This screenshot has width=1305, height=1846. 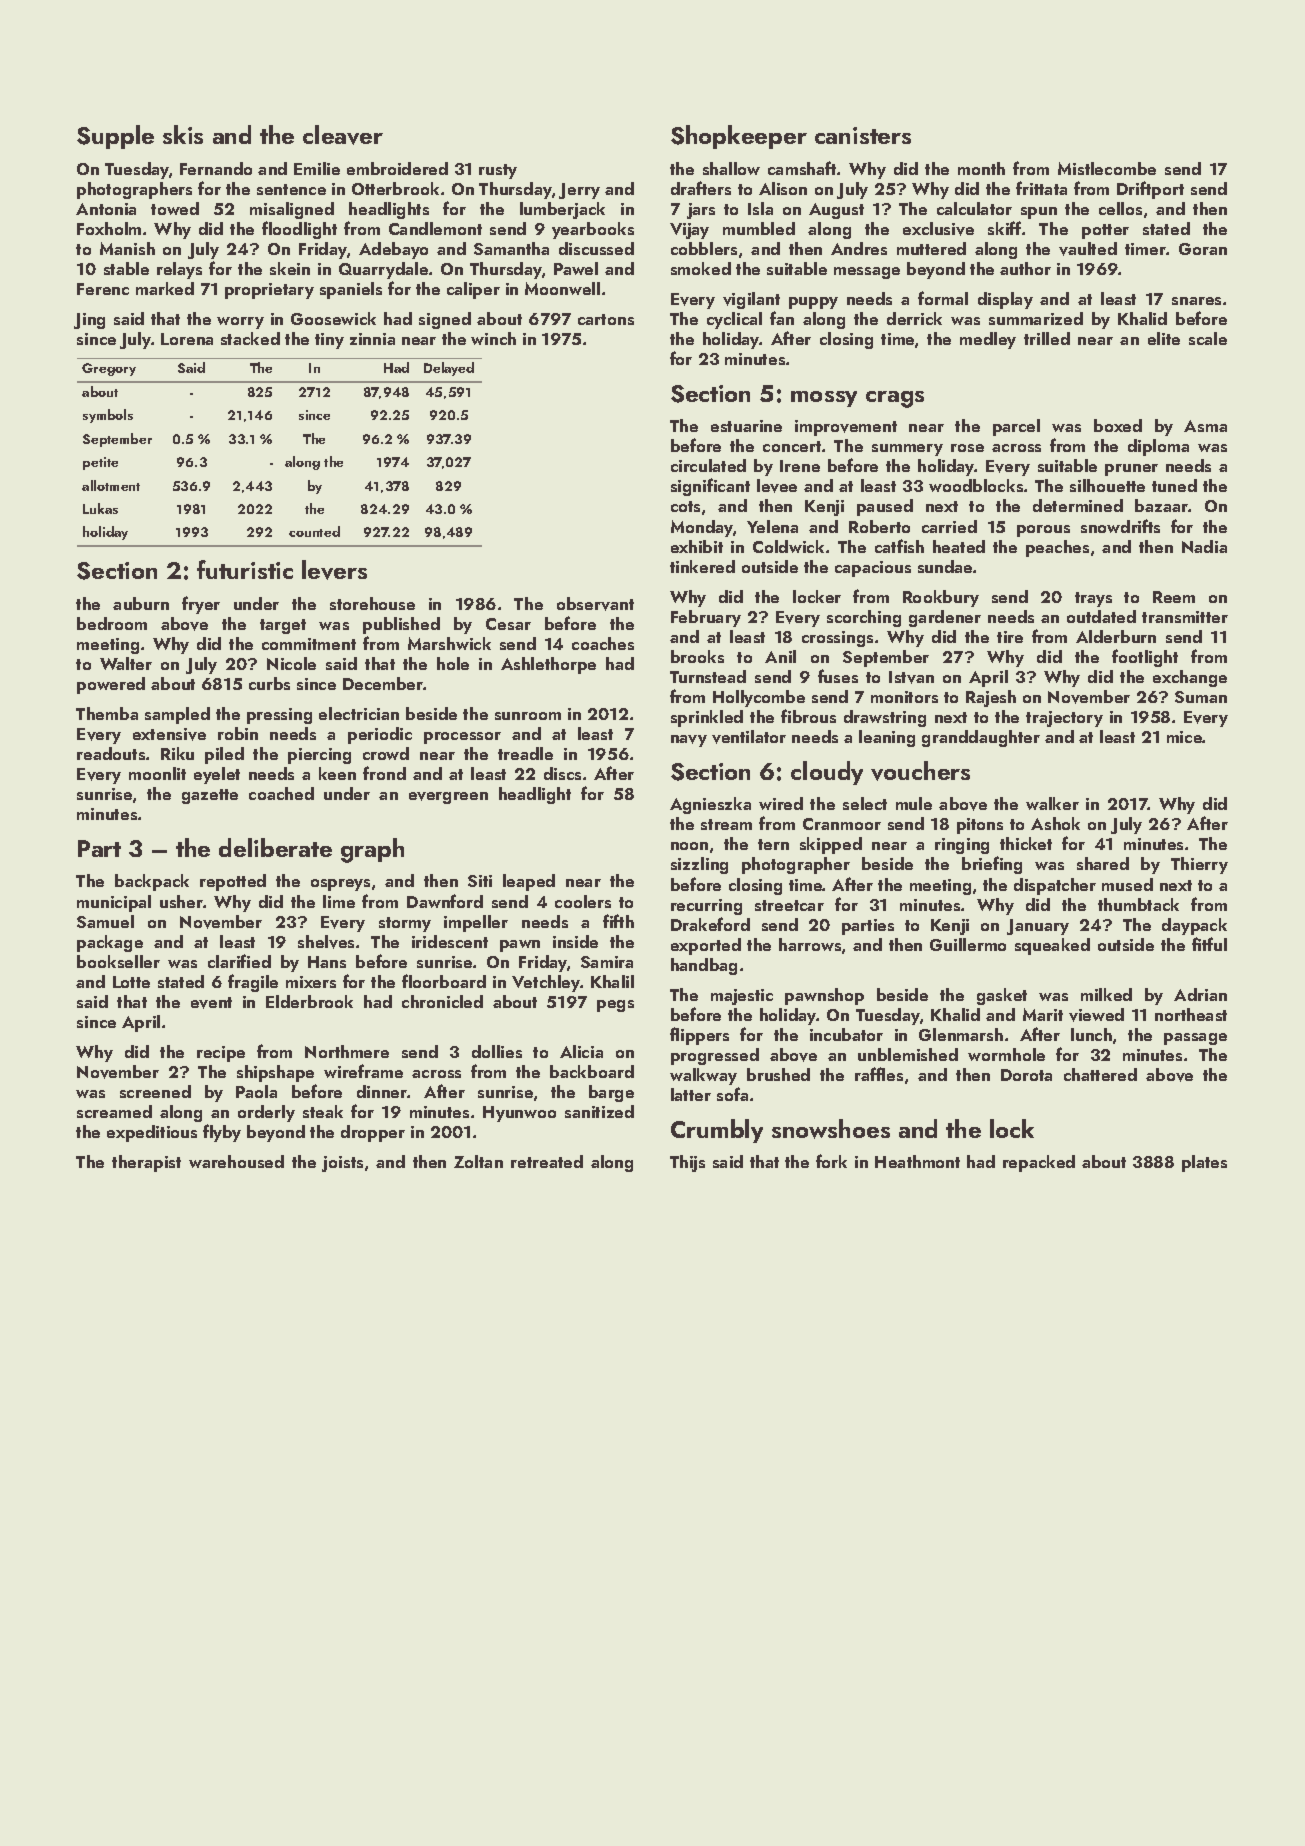 What do you see at coordinates (863, 135) in the screenshot?
I see `canisters` at bounding box center [863, 135].
